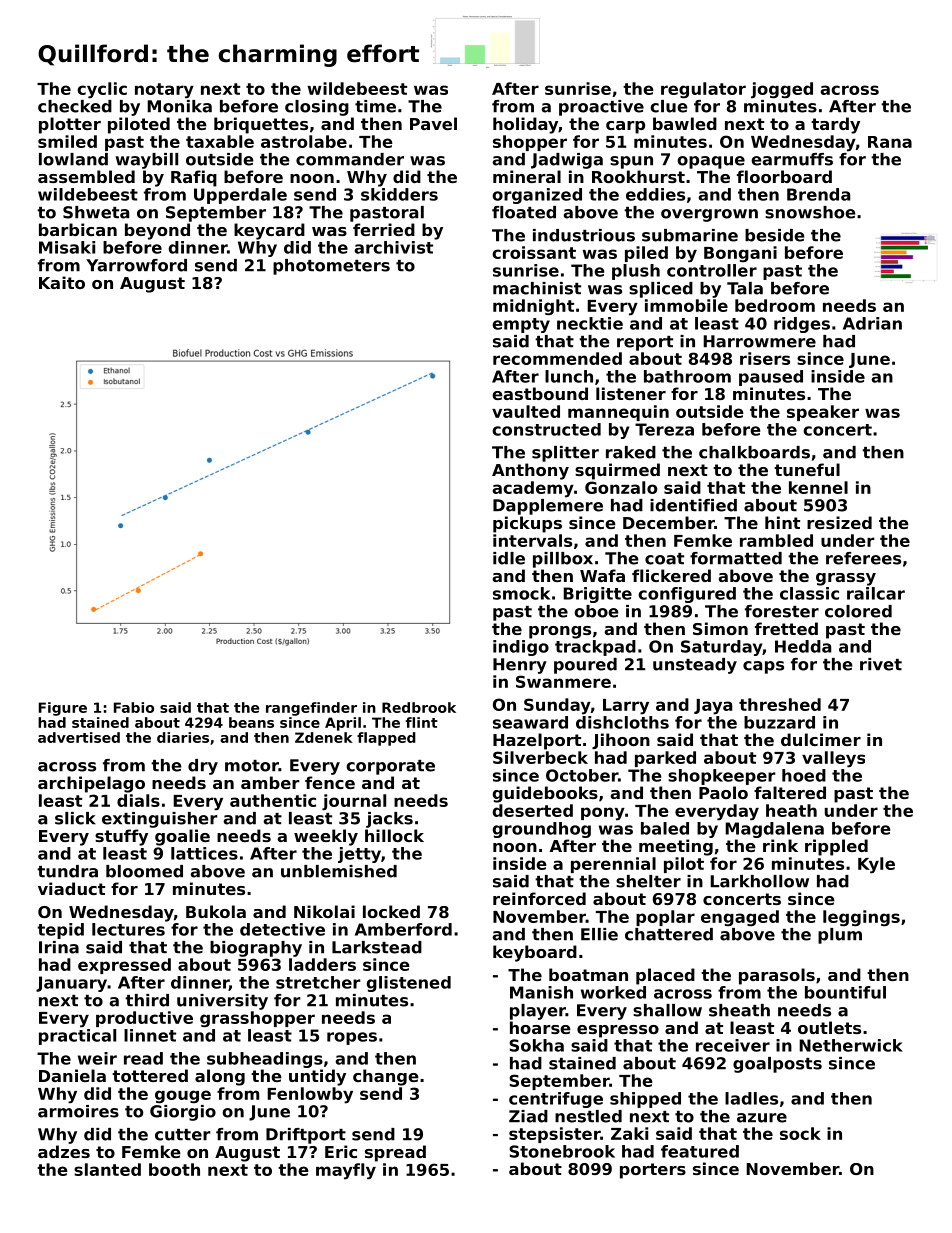 This screenshot has width=952, height=1233. What do you see at coordinates (147, 161) in the screenshot?
I see `waybill` at bounding box center [147, 161].
